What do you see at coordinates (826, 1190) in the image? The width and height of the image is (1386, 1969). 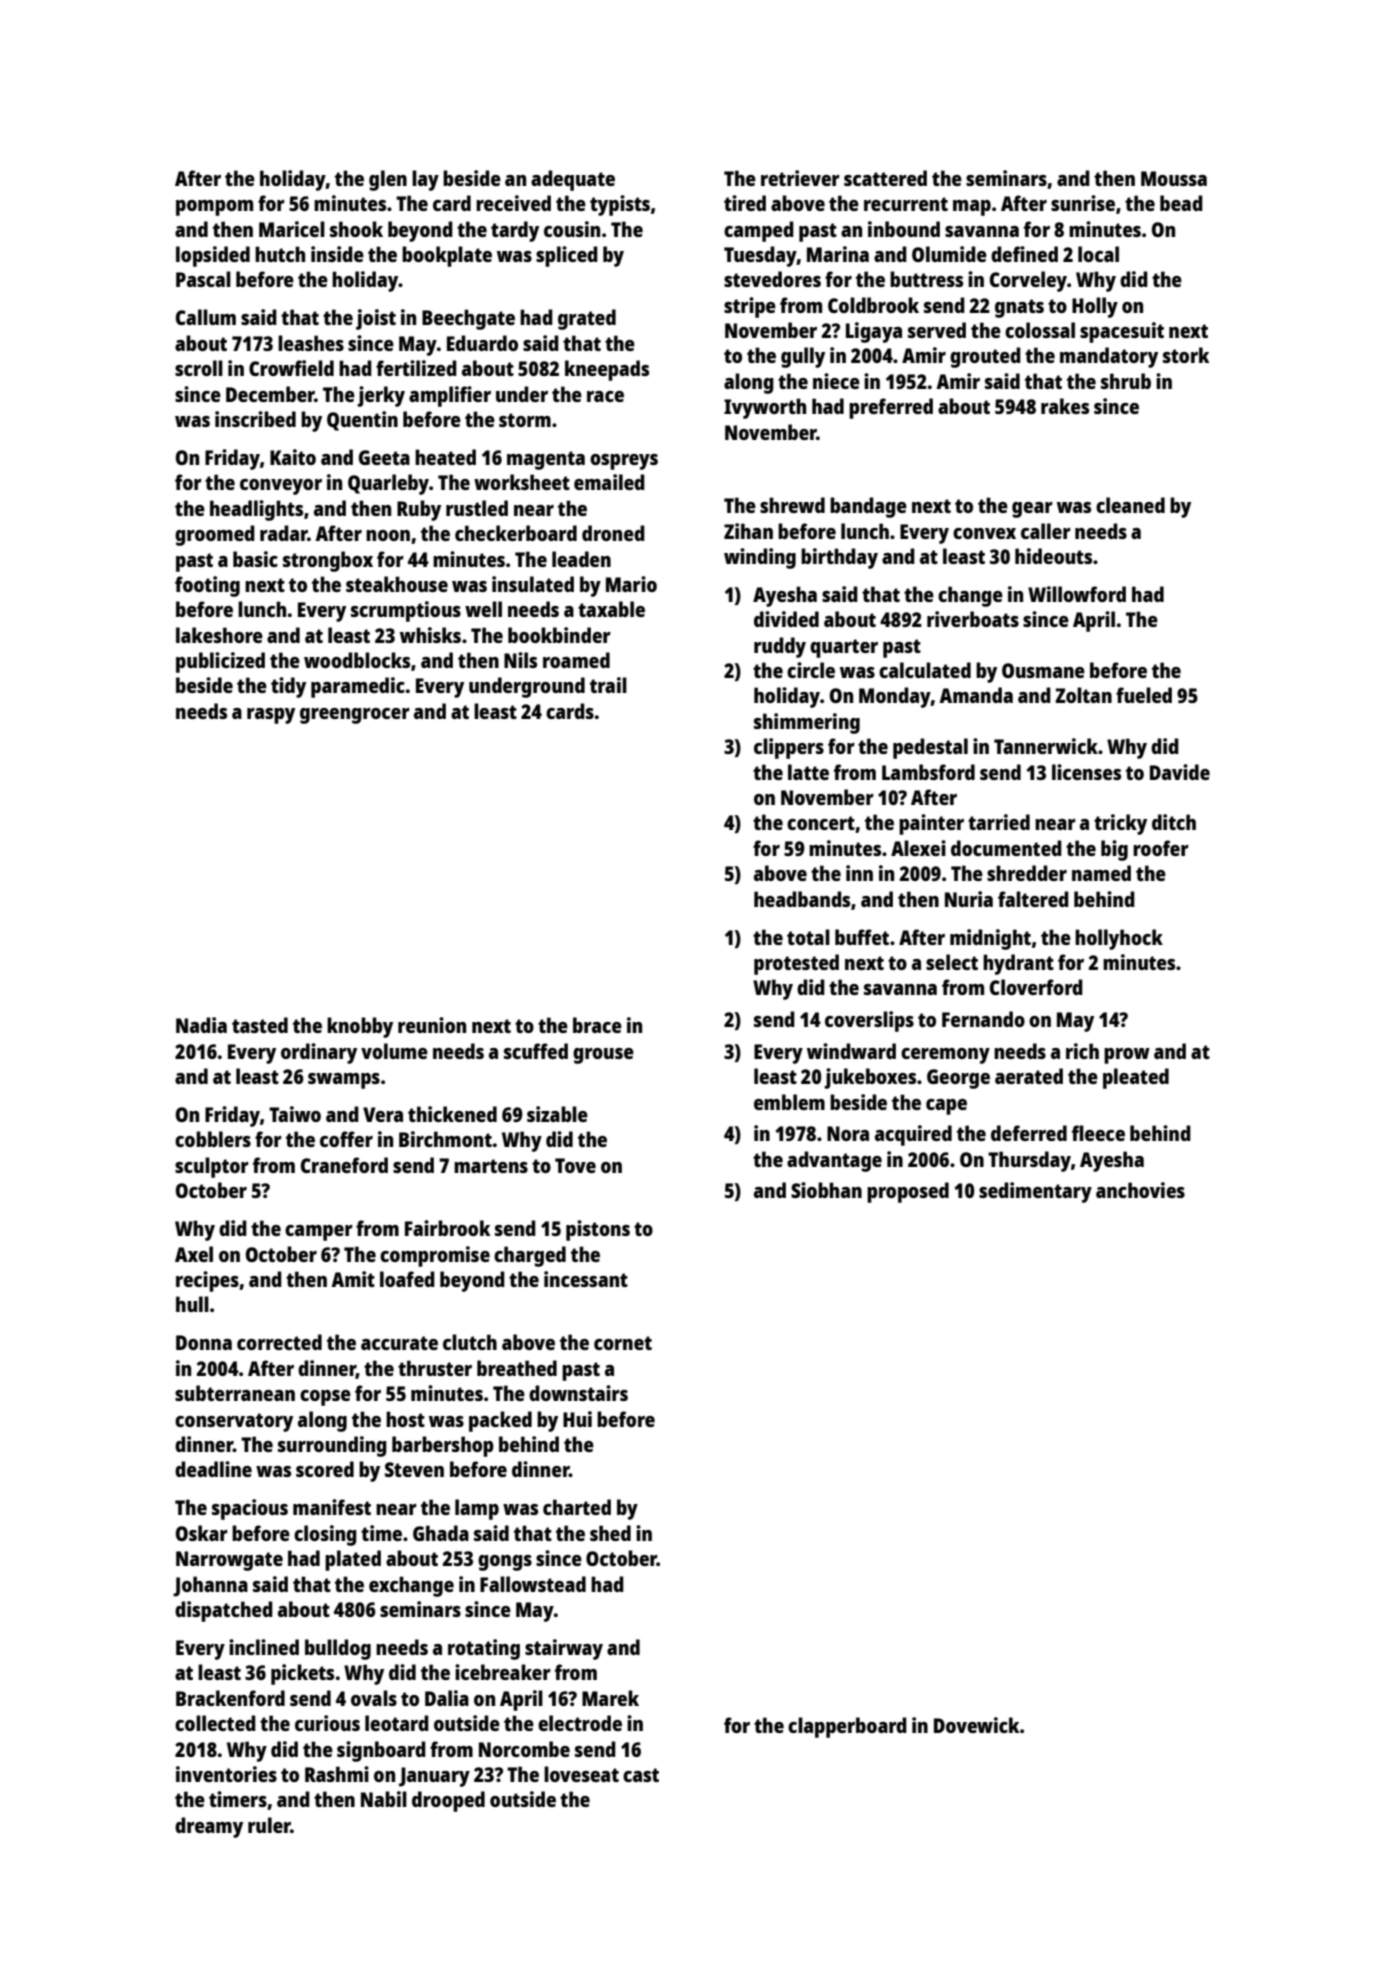 I see `Siobhan` at bounding box center [826, 1190].
